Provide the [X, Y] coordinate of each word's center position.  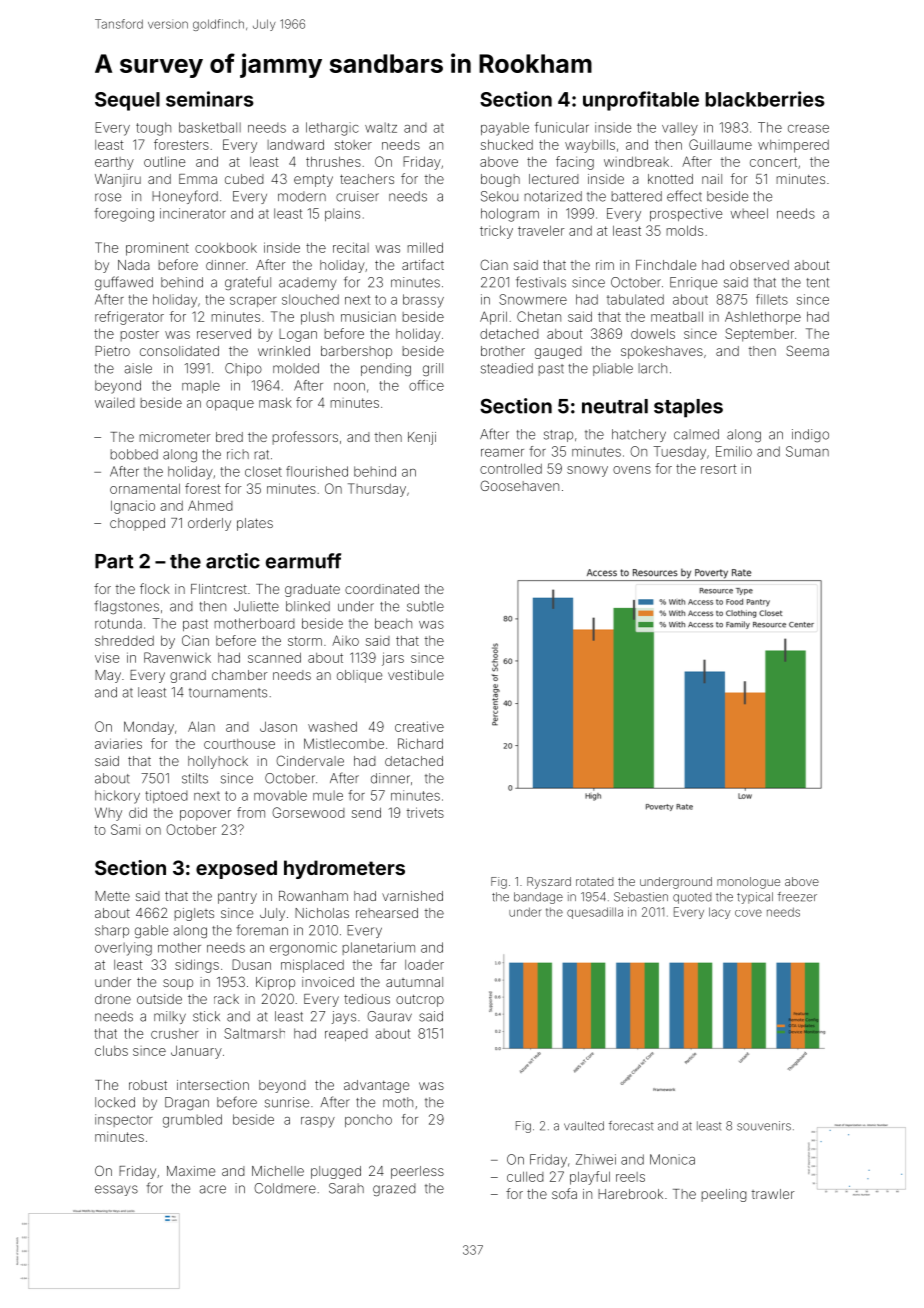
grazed [394, 1190]
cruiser [357, 196]
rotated [594, 881]
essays [116, 1190]
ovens [632, 470]
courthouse [239, 744]
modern [302, 196]
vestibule [416, 675]
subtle [425, 606]
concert [773, 162]
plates [255, 524]
